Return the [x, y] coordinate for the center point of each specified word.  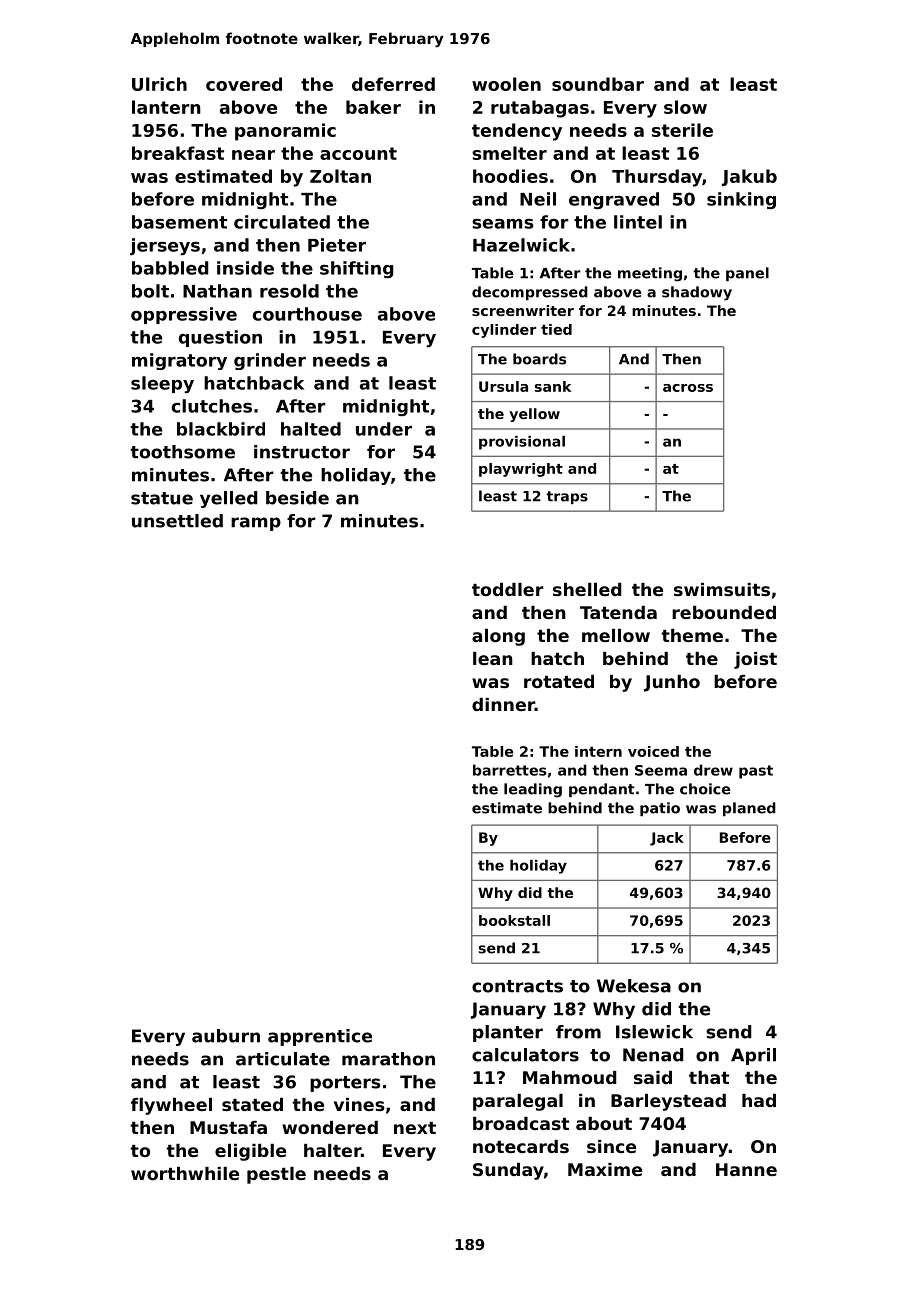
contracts [517, 986]
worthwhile [185, 1173]
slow [685, 107]
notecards [521, 1146]
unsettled [177, 521]
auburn [226, 1036]
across [688, 388]
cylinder [504, 331]
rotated [559, 681]
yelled [228, 499]
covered [244, 84]
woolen [506, 84]
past [756, 772]
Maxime [605, 1169]
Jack [667, 839]
